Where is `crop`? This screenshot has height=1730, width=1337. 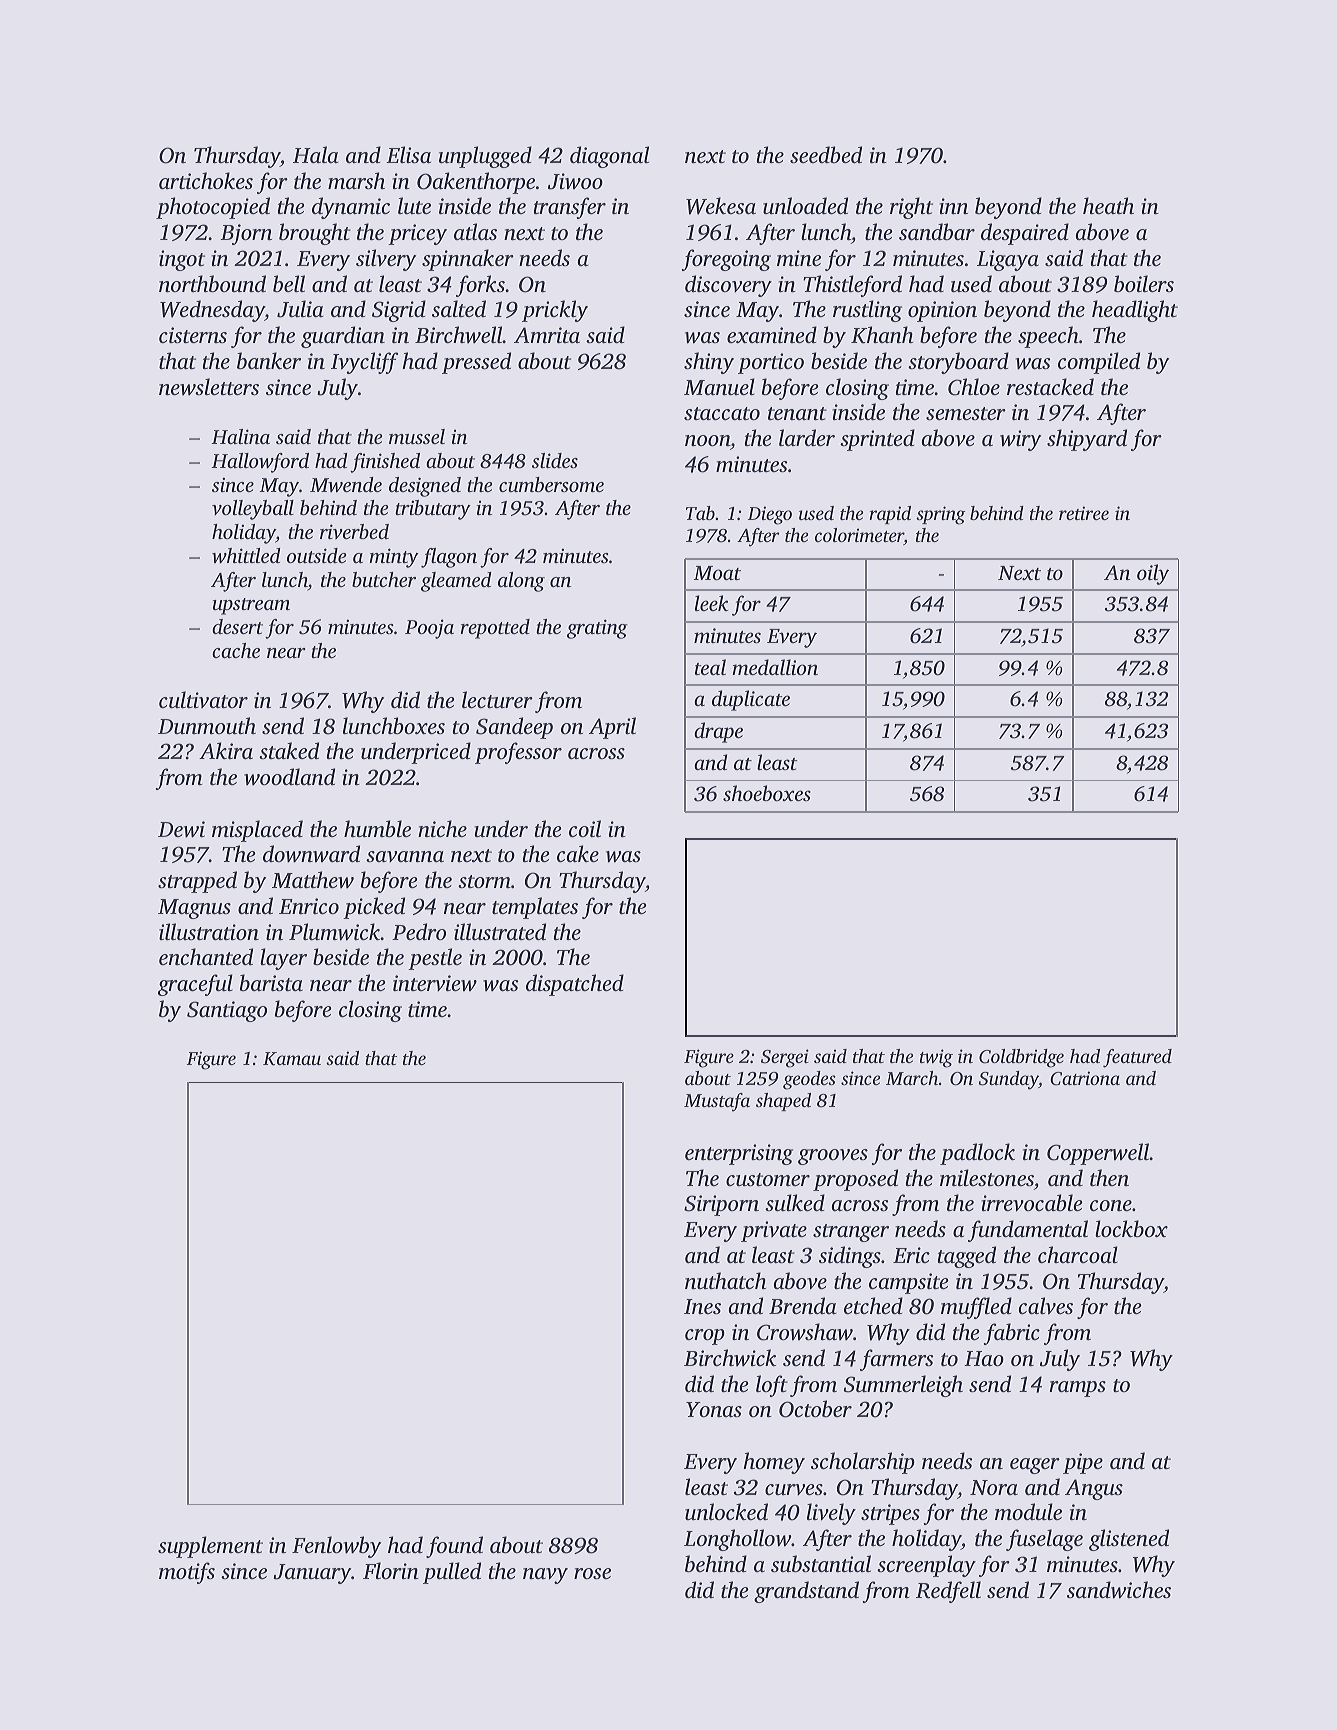
crop is located at coordinates (705, 1337).
